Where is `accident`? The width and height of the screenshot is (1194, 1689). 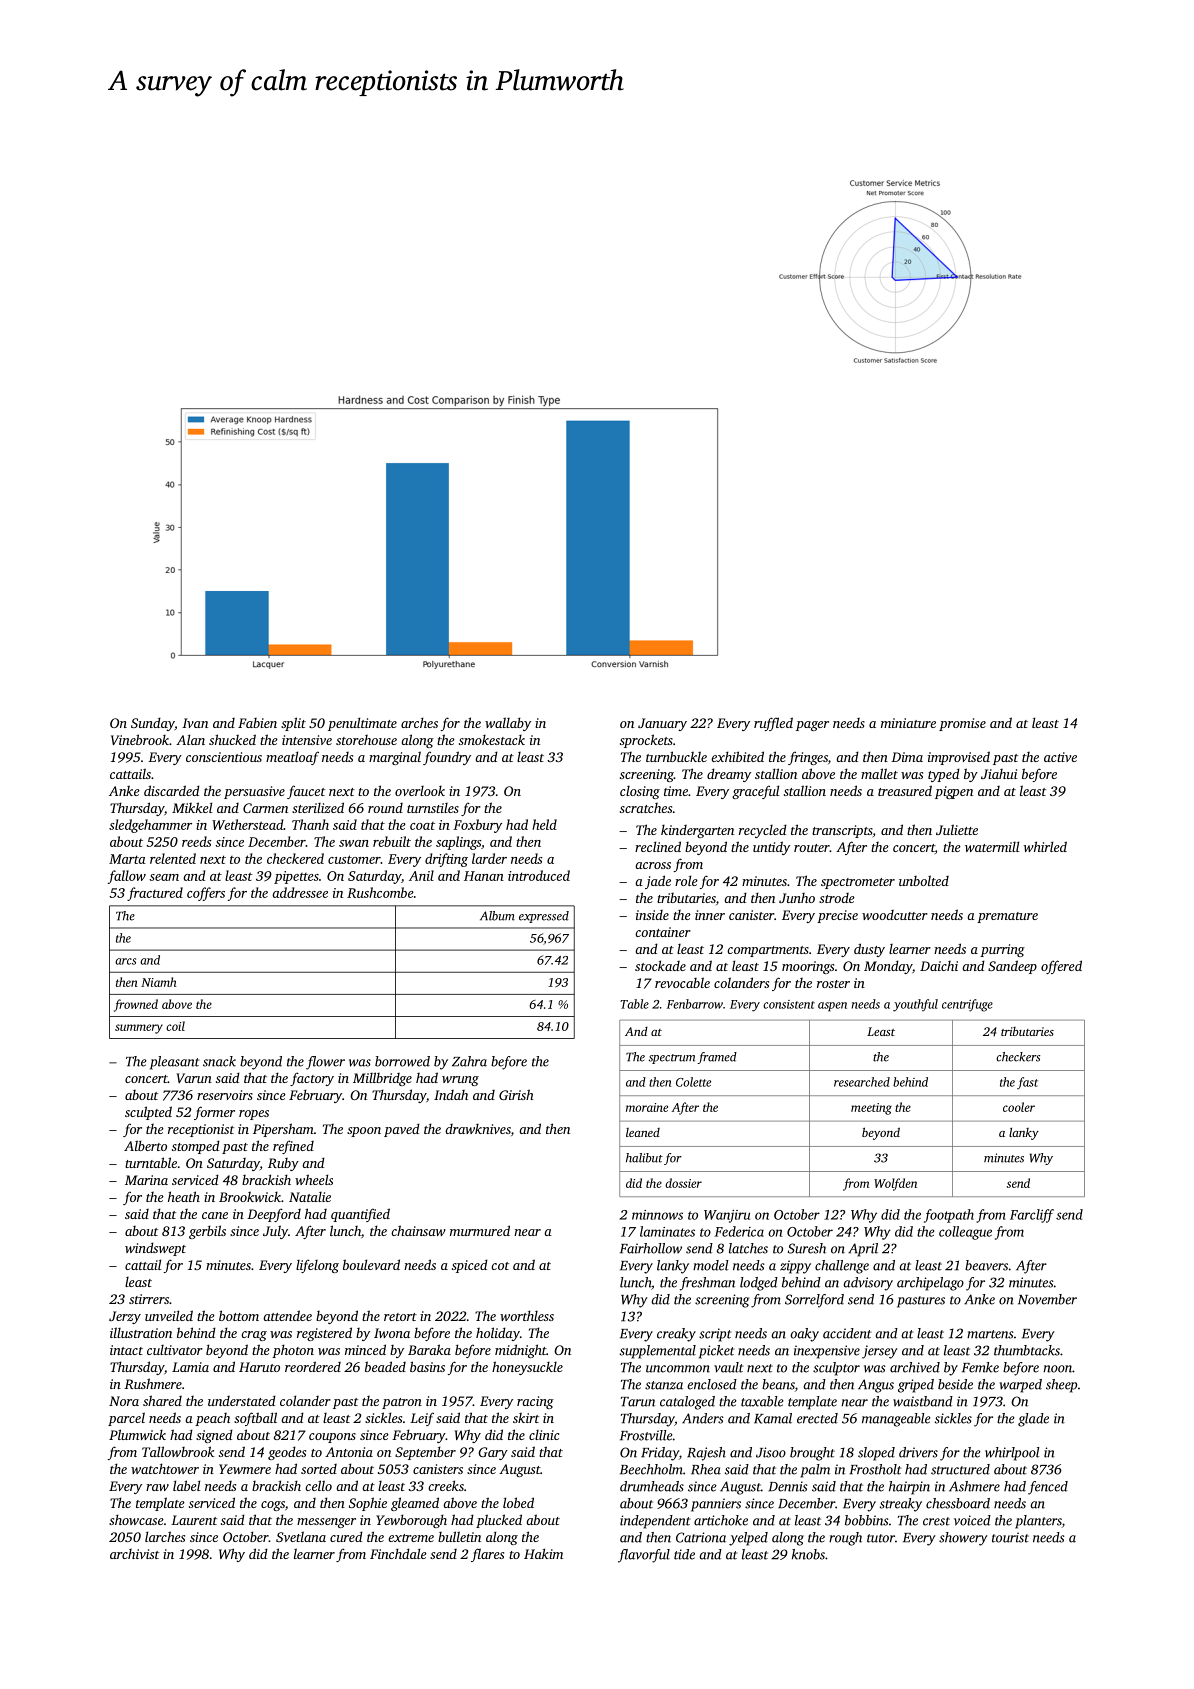 accident is located at coordinates (847, 1333).
